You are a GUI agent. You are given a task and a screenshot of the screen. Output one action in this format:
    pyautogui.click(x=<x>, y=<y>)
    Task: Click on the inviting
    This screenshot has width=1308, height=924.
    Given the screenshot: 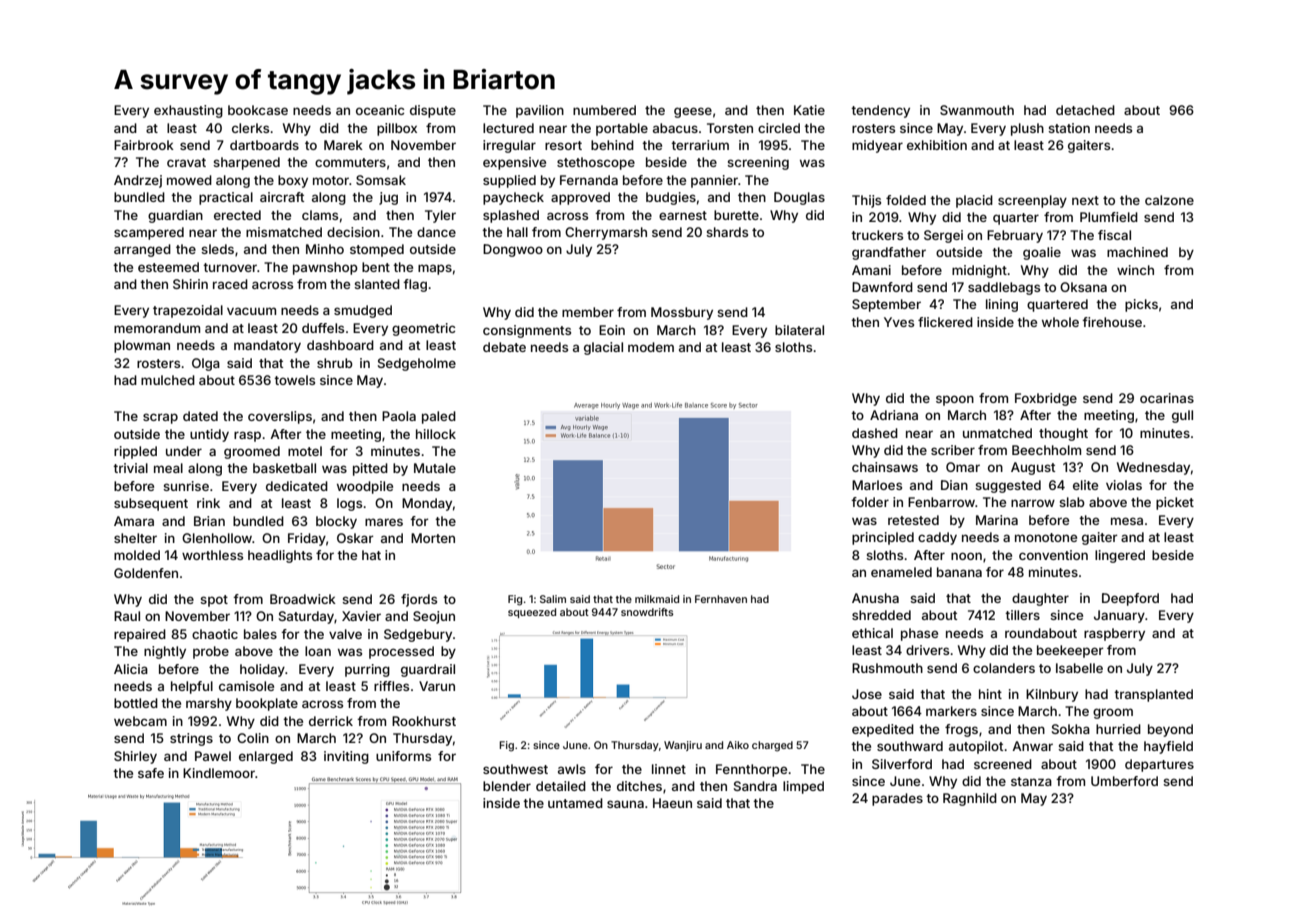 What is the action you would take?
    pyautogui.click(x=346, y=757)
